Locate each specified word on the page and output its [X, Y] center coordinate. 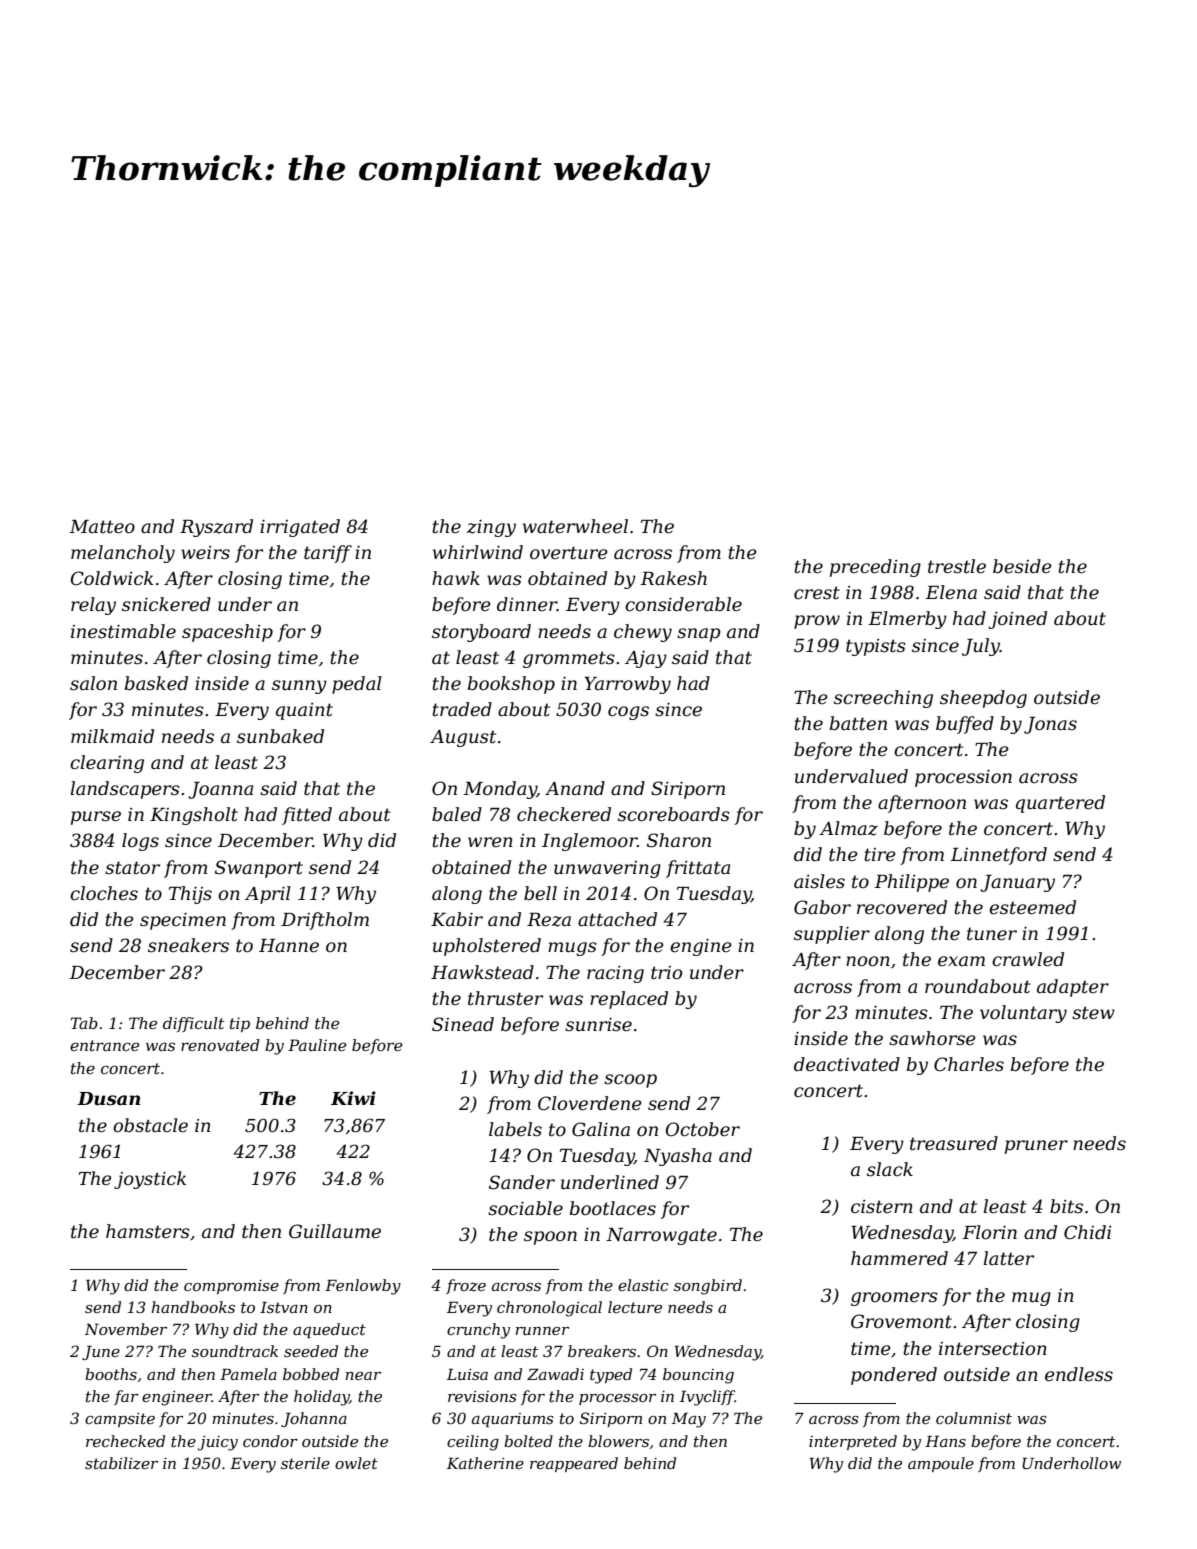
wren [490, 842]
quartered [1060, 804]
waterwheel [575, 526]
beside [1022, 566]
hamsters [148, 1231]
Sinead [463, 1024]
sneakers [188, 945]
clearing [107, 764]
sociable [525, 1208]
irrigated [300, 528]
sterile [305, 1463]
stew [1093, 1013]
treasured [954, 1143]
